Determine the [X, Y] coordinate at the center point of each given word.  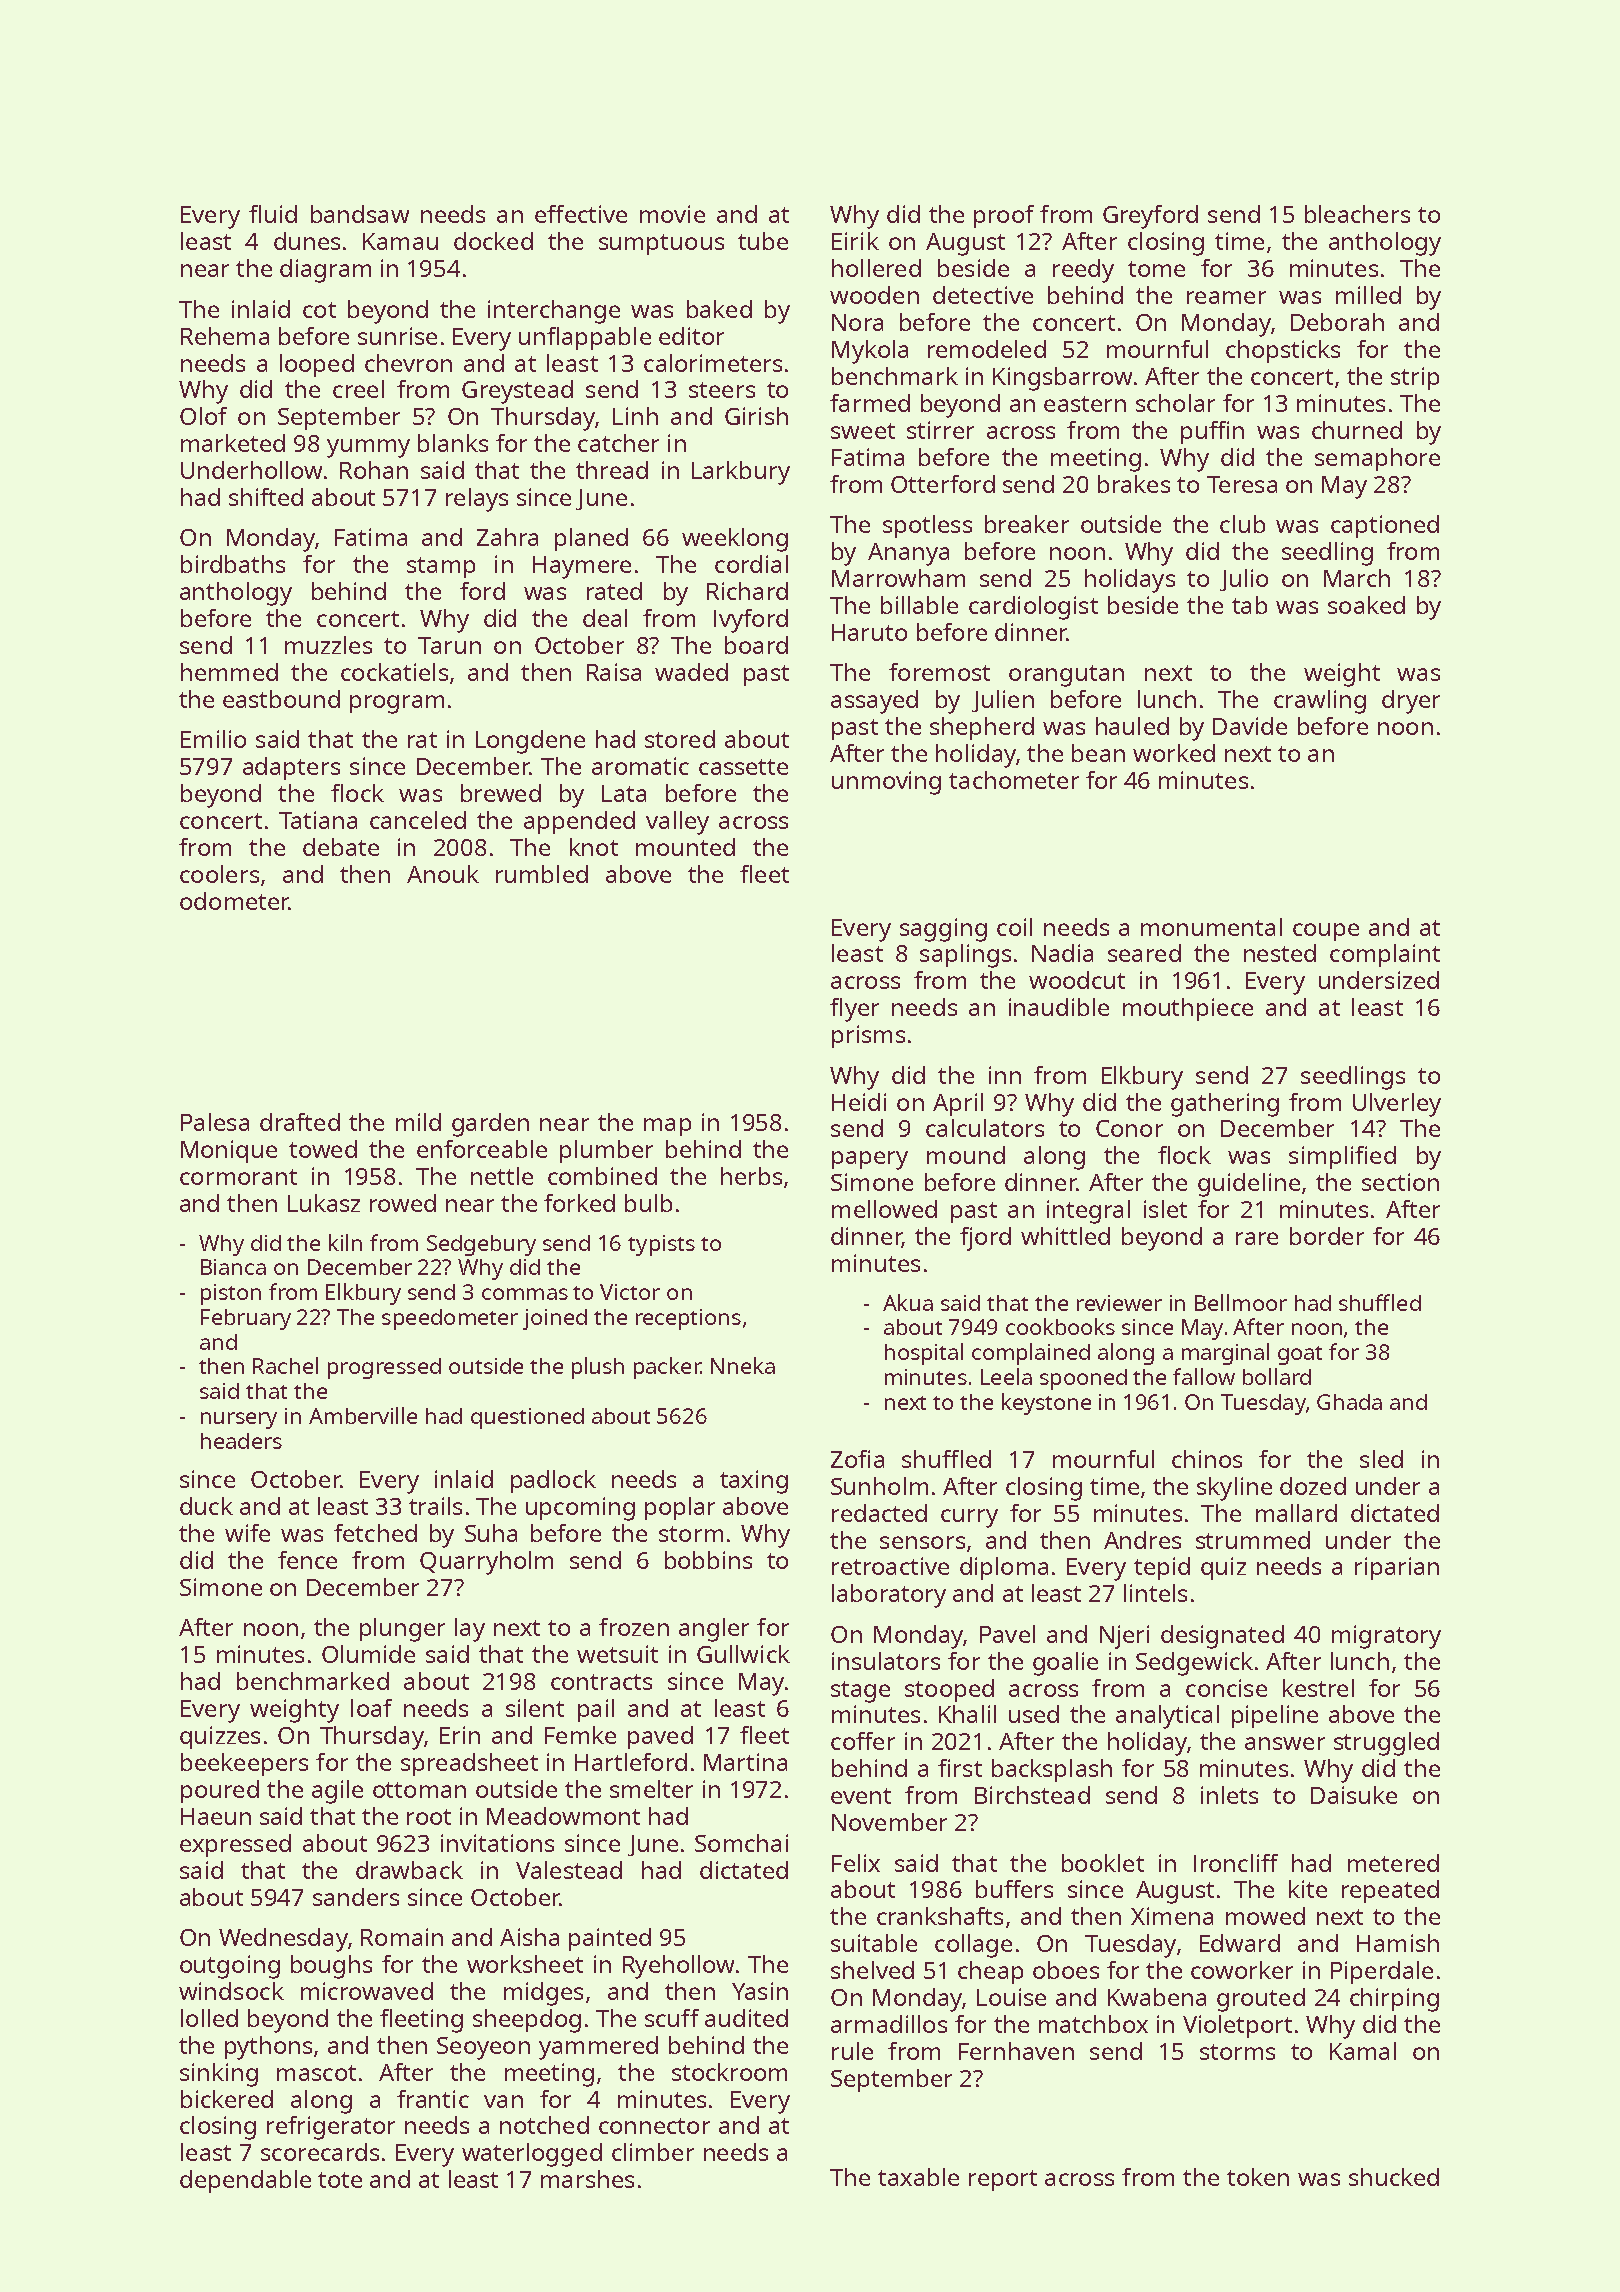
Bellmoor [1241, 1302]
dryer [1411, 702]
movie [672, 214]
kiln [345, 1242]
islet [1165, 1209]
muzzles [328, 645]
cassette [743, 767]
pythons [268, 2048]
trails [435, 1506]
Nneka [743, 1365]
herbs [751, 1176]
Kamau [400, 241]
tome [1156, 269]
